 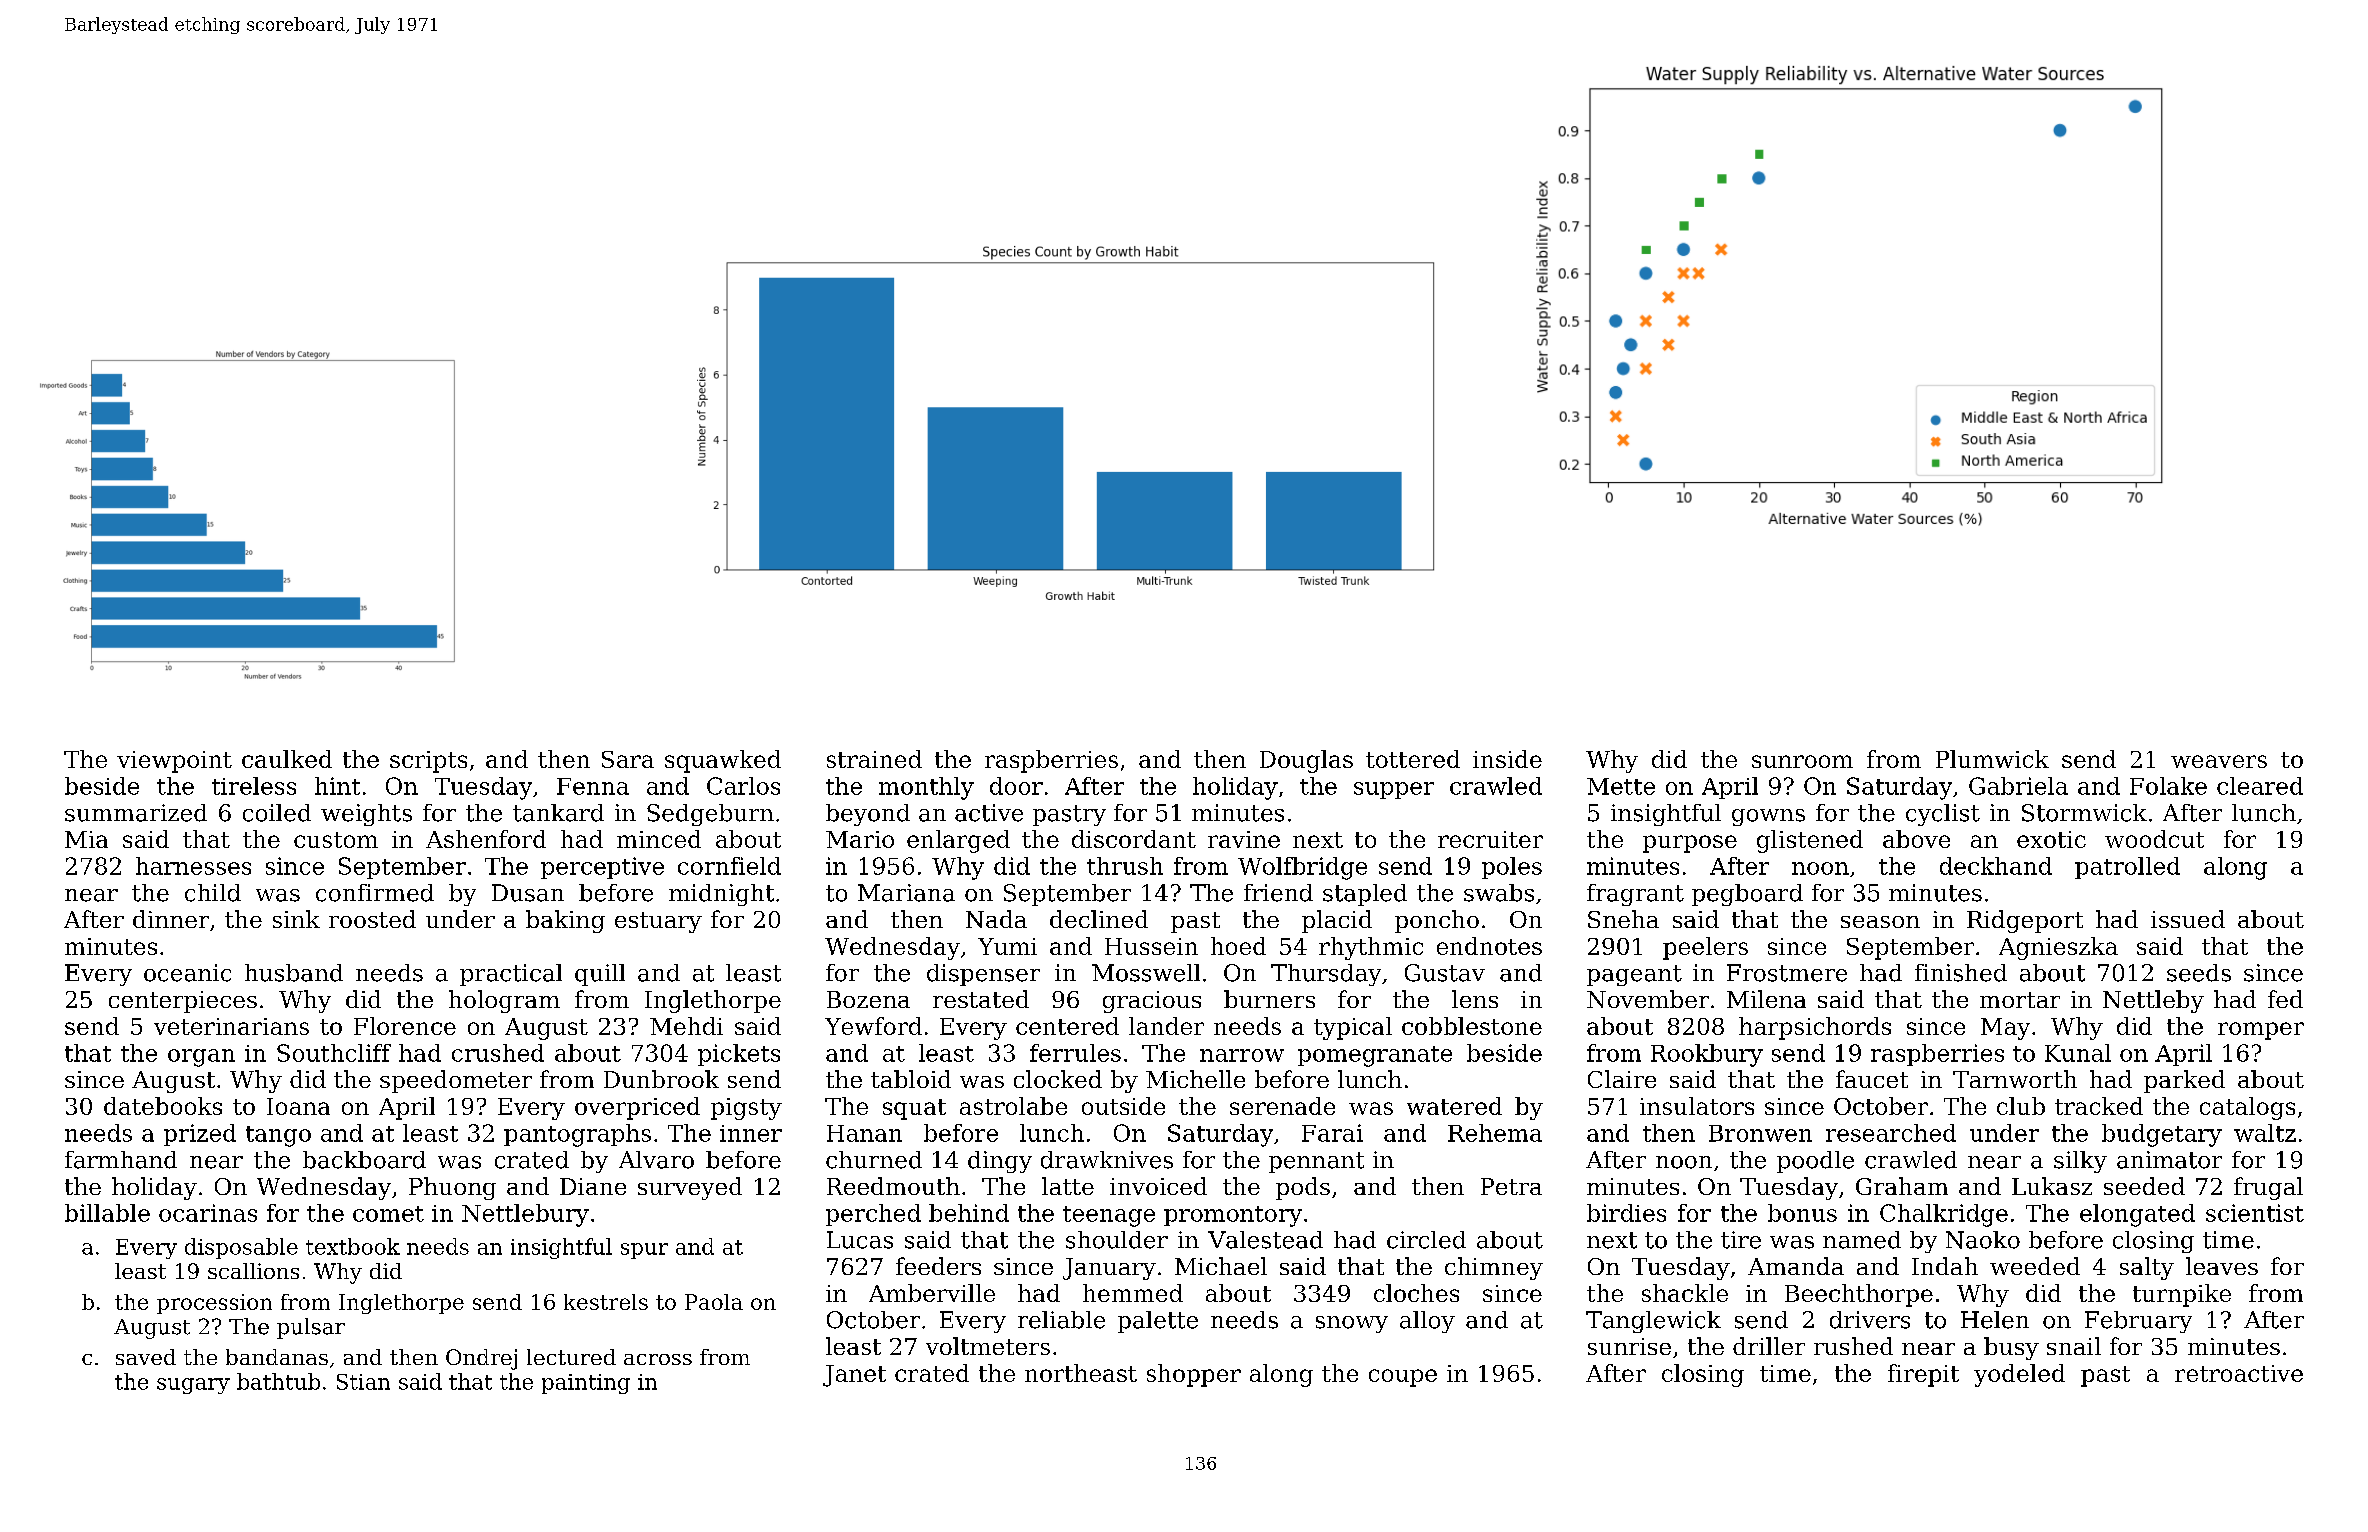 I want to click on hint, so click(x=337, y=786).
